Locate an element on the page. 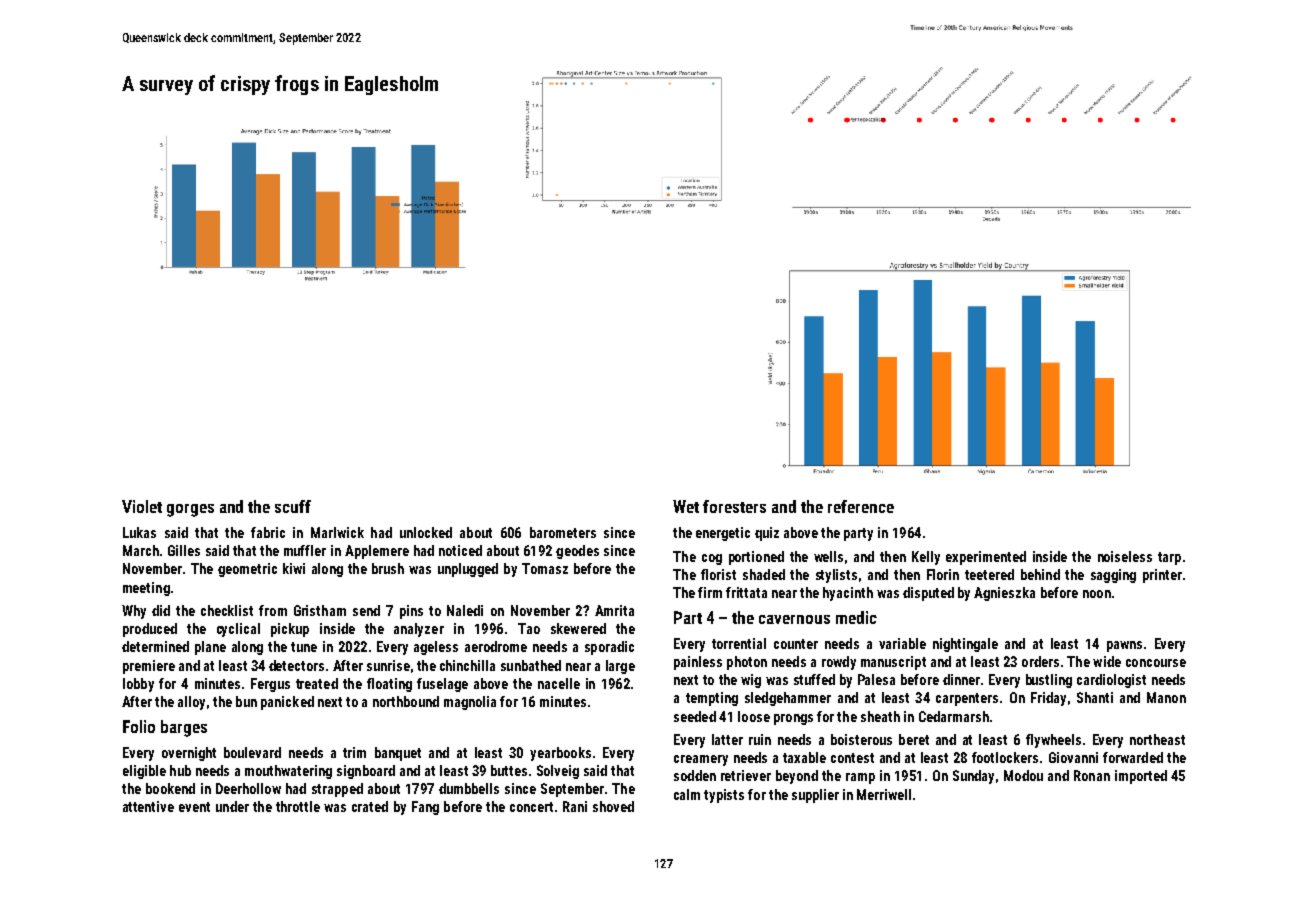 The height and width of the image is (924, 1308). Gilles is located at coordinates (184, 550).
